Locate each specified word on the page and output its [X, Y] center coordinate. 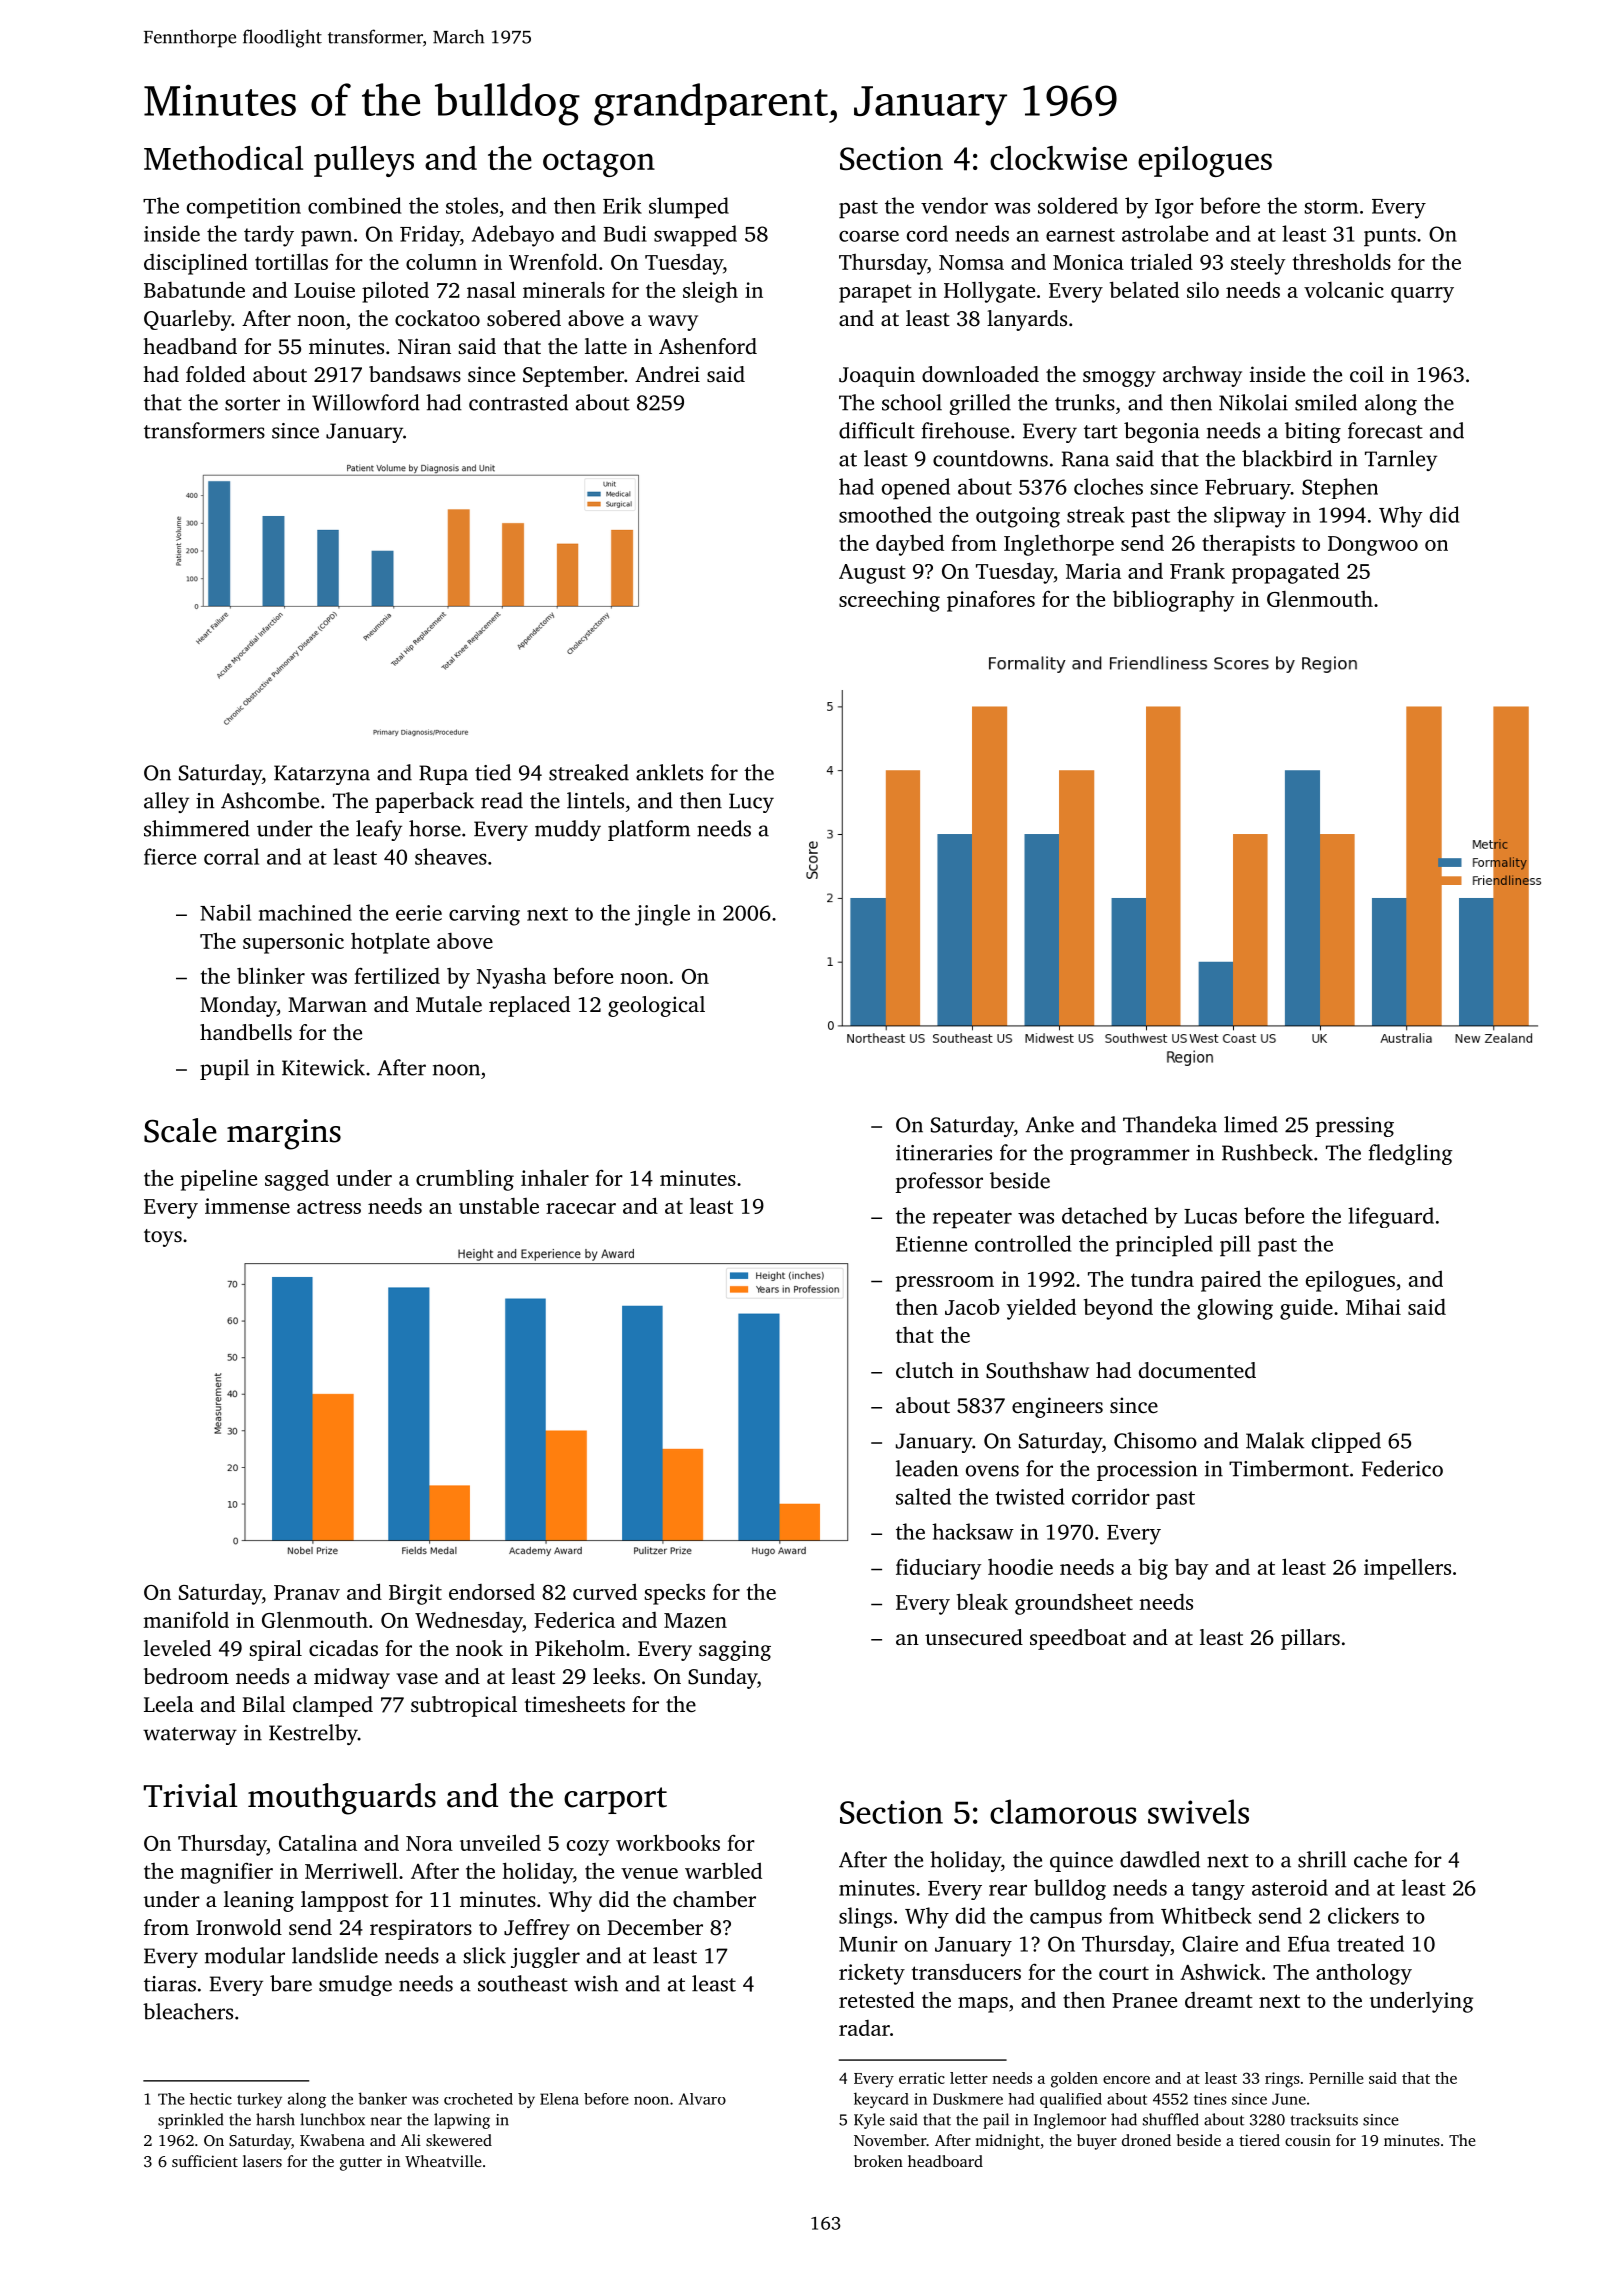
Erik [622, 205]
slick [484, 1955]
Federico [1402, 1468]
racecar [581, 1208]
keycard [881, 2100]
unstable [499, 1206]
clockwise [1058, 158]
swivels [1198, 1811]
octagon [599, 163]
